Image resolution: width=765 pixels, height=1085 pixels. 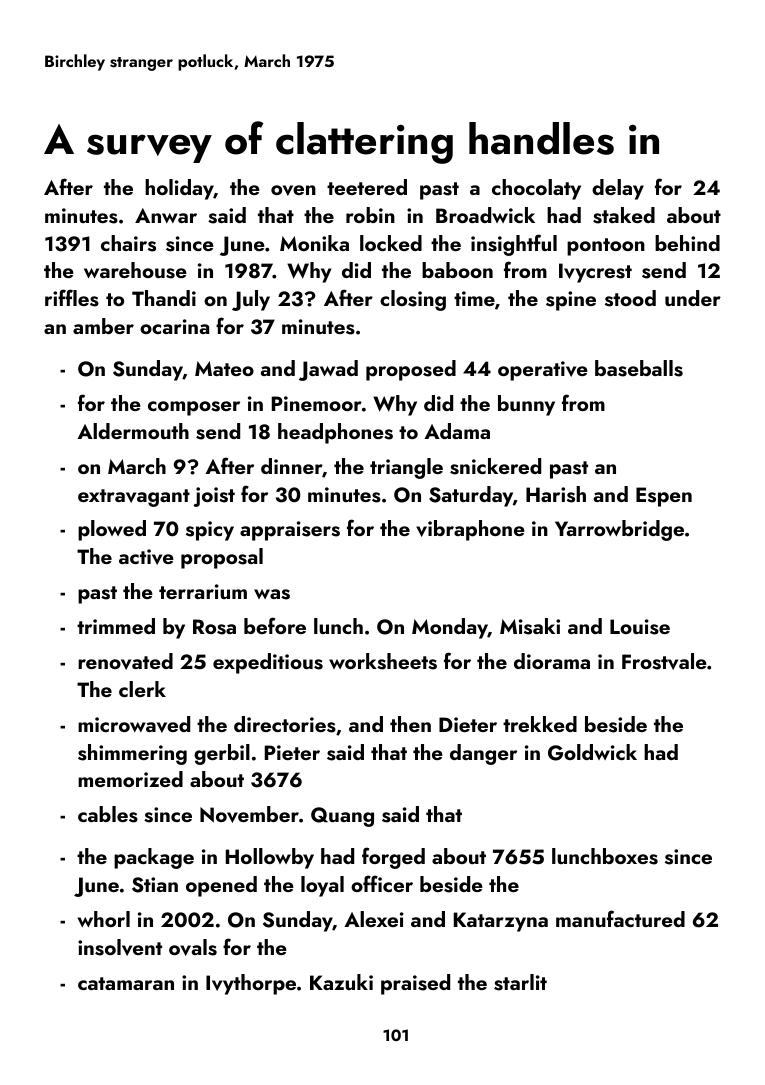 I want to click on delay, so click(x=618, y=189).
